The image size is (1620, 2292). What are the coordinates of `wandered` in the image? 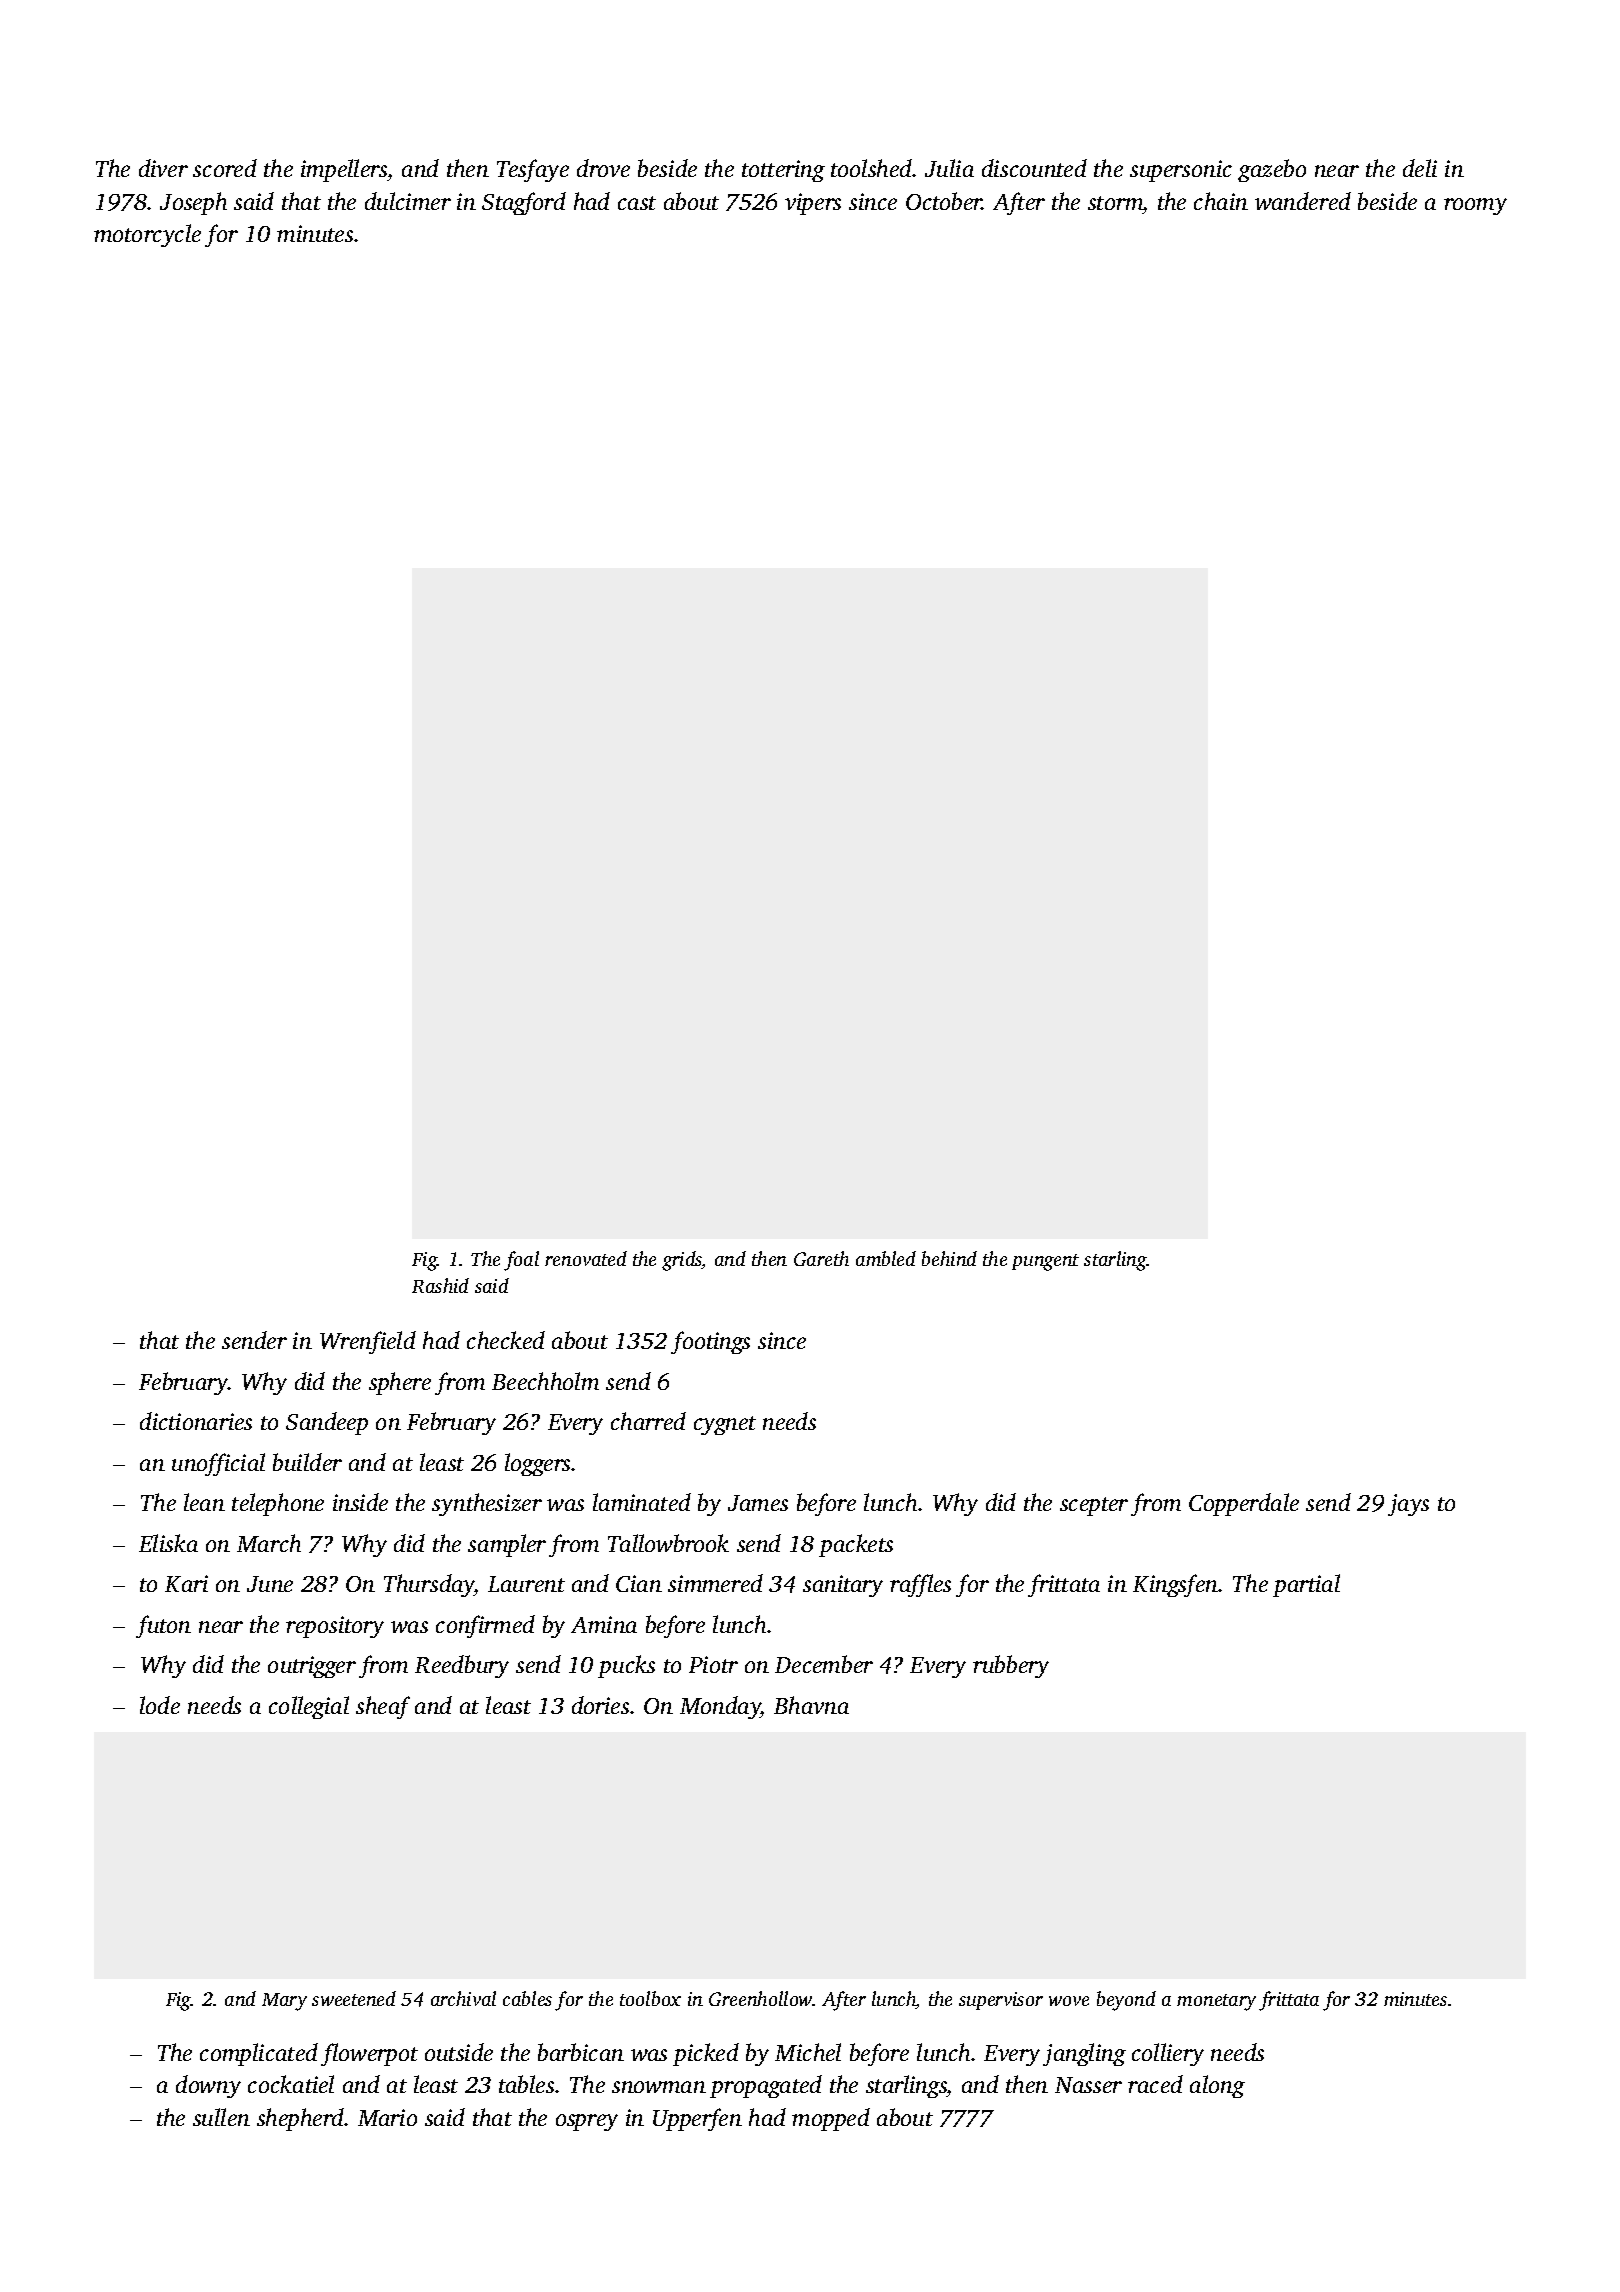 It's located at (1303, 201).
